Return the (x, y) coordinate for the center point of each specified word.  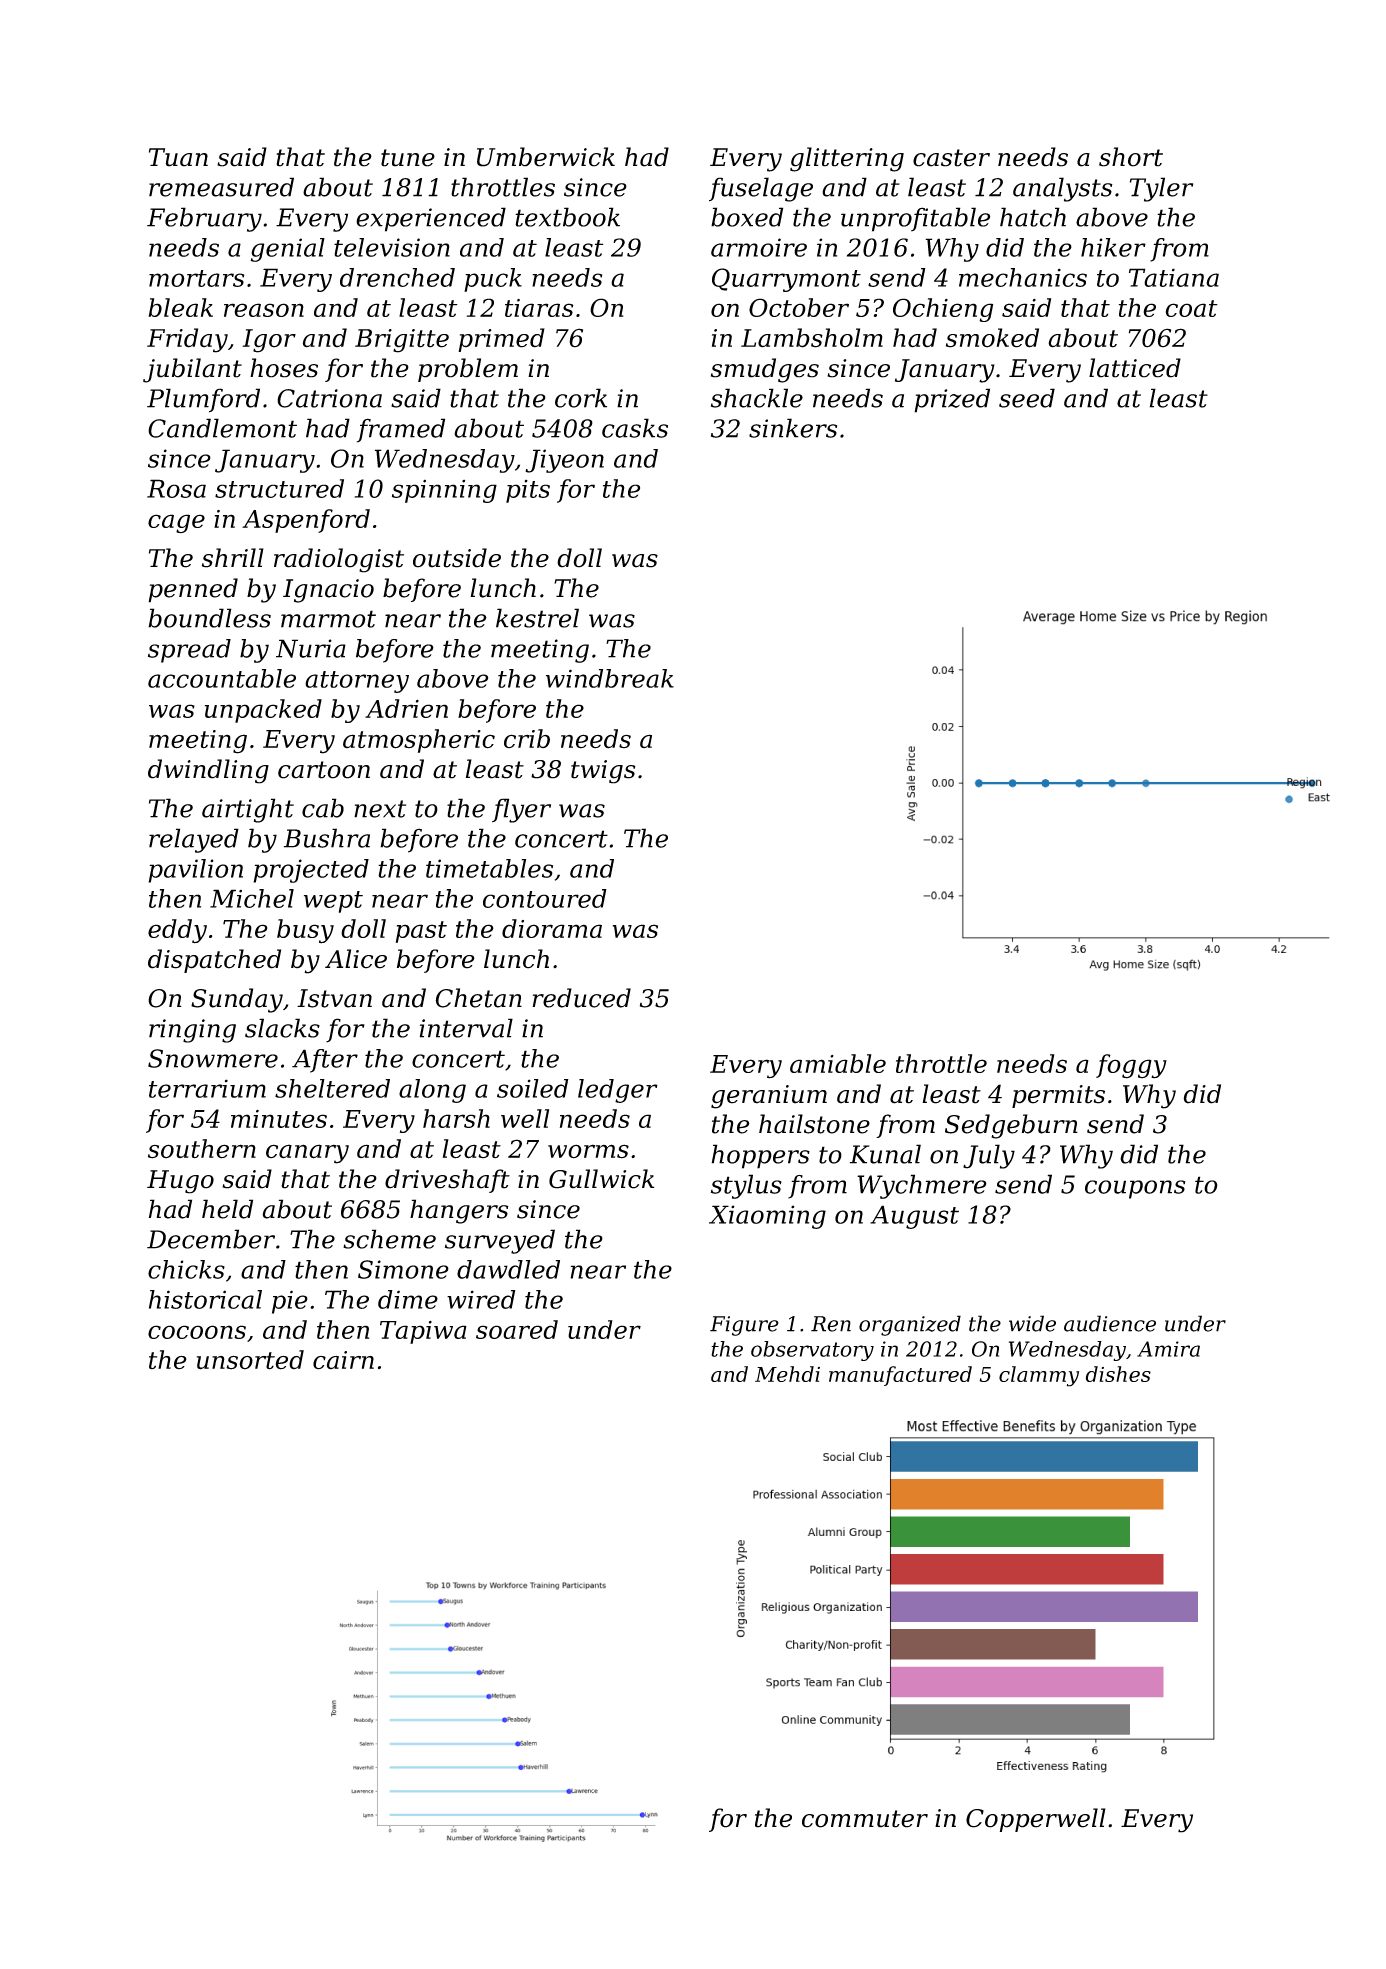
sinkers (793, 428)
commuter (865, 1819)
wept (333, 902)
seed (1027, 398)
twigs (603, 772)
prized (952, 400)
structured (279, 488)
